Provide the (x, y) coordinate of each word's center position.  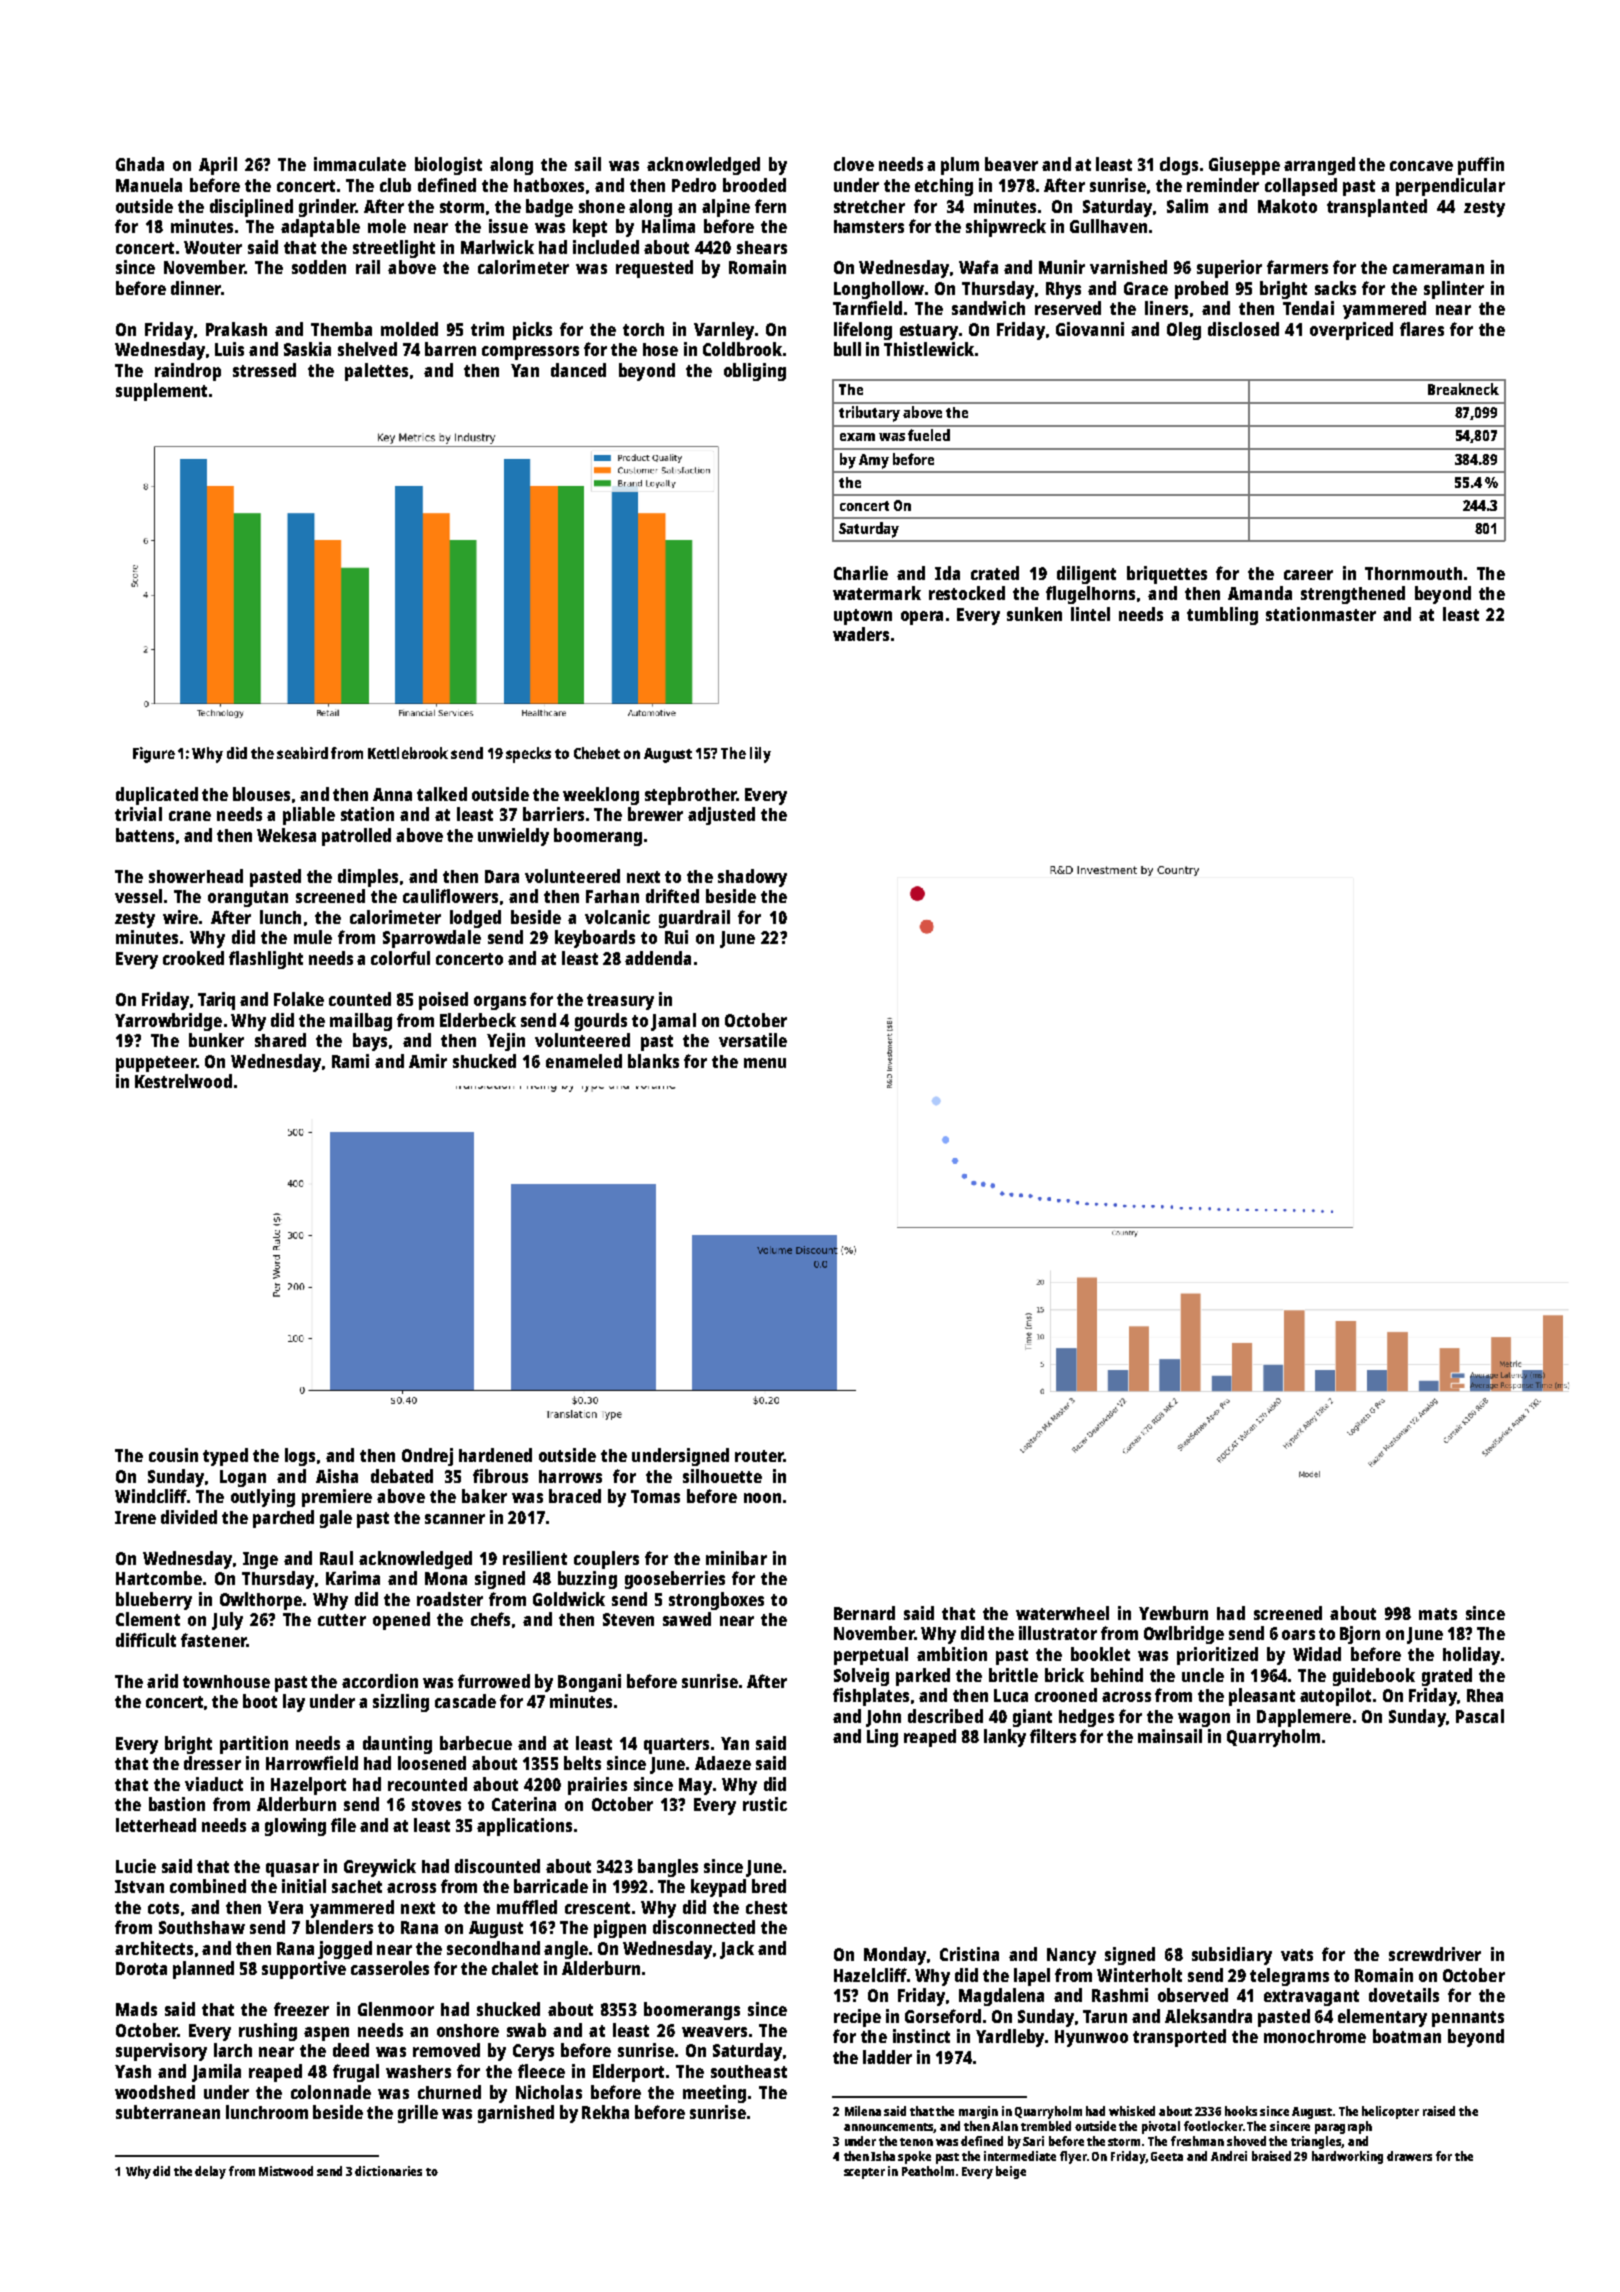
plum (960, 166)
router (759, 1456)
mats (1438, 1614)
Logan (243, 1478)
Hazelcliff (870, 1975)
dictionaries (388, 2171)
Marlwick (497, 247)
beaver (1011, 164)
